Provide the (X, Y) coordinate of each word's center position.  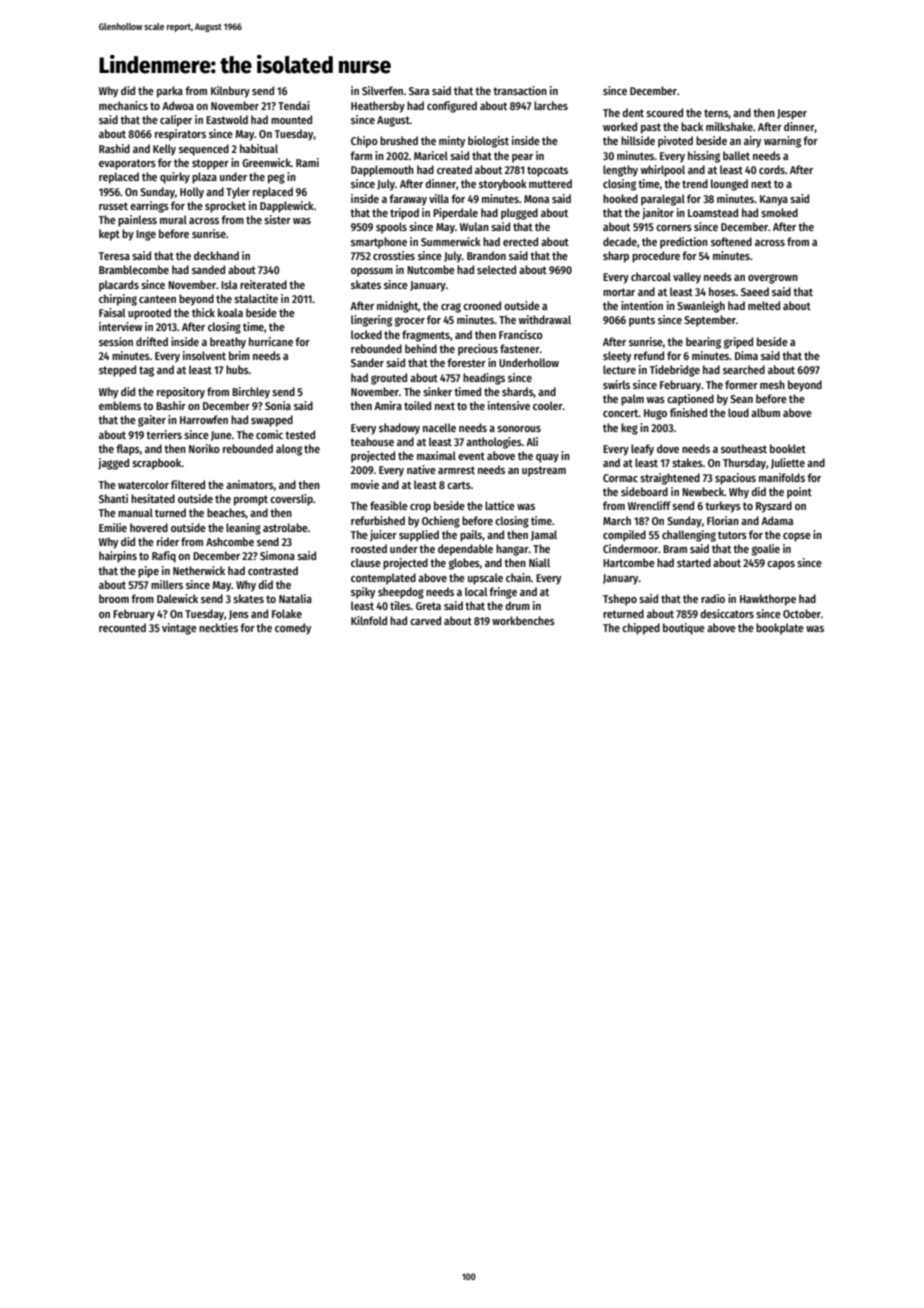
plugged (519, 214)
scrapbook (157, 464)
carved (425, 620)
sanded (208, 269)
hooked (620, 198)
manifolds (782, 477)
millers (167, 584)
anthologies (494, 443)
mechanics (123, 105)
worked (620, 126)
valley (687, 278)
